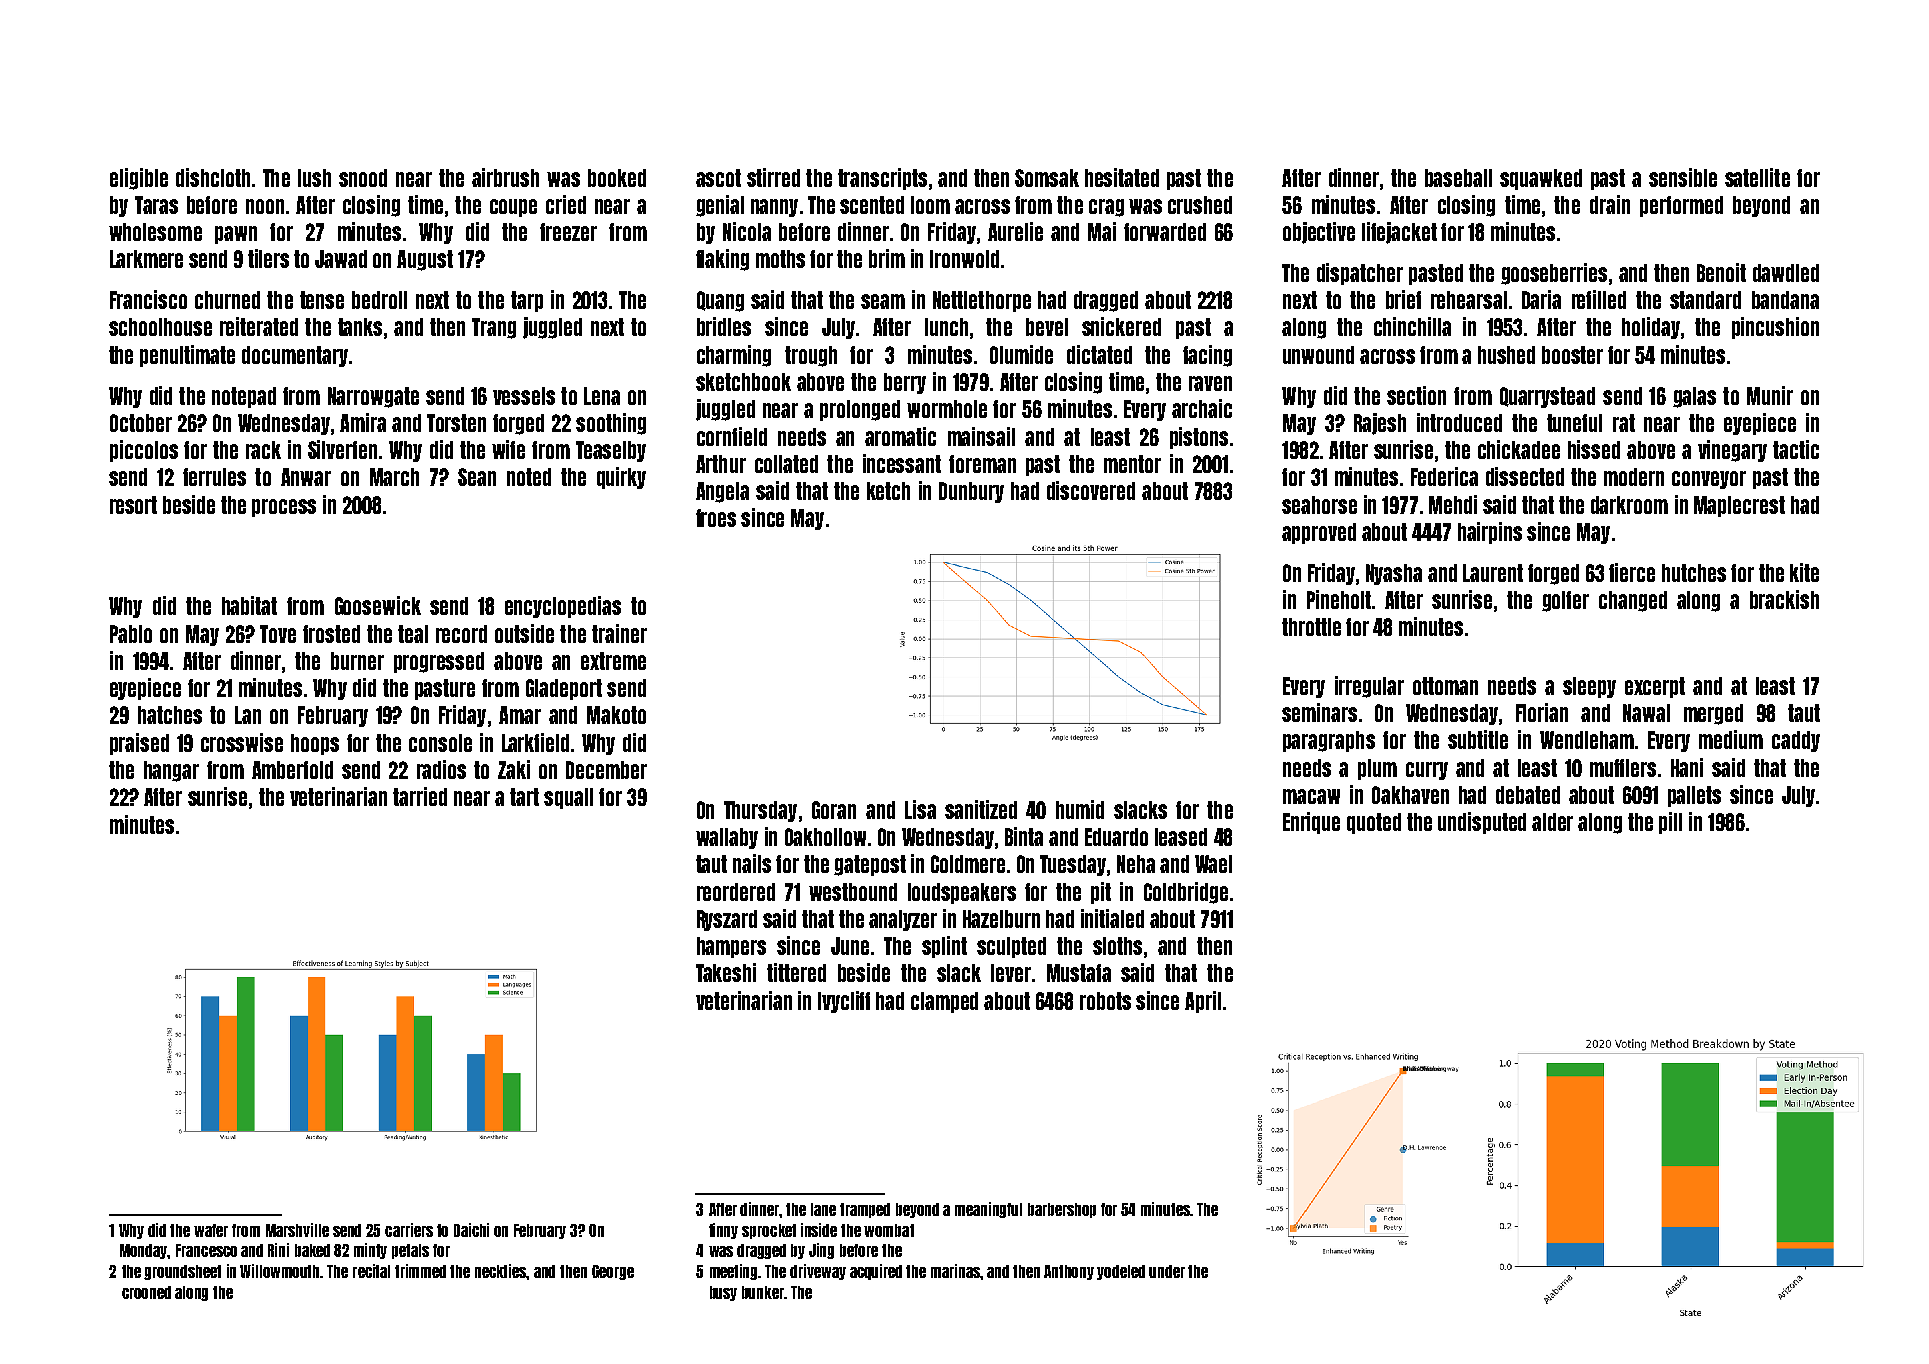  Describe the element at coordinates (213, 177) in the screenshot. I see `dishcloth` at that location.
